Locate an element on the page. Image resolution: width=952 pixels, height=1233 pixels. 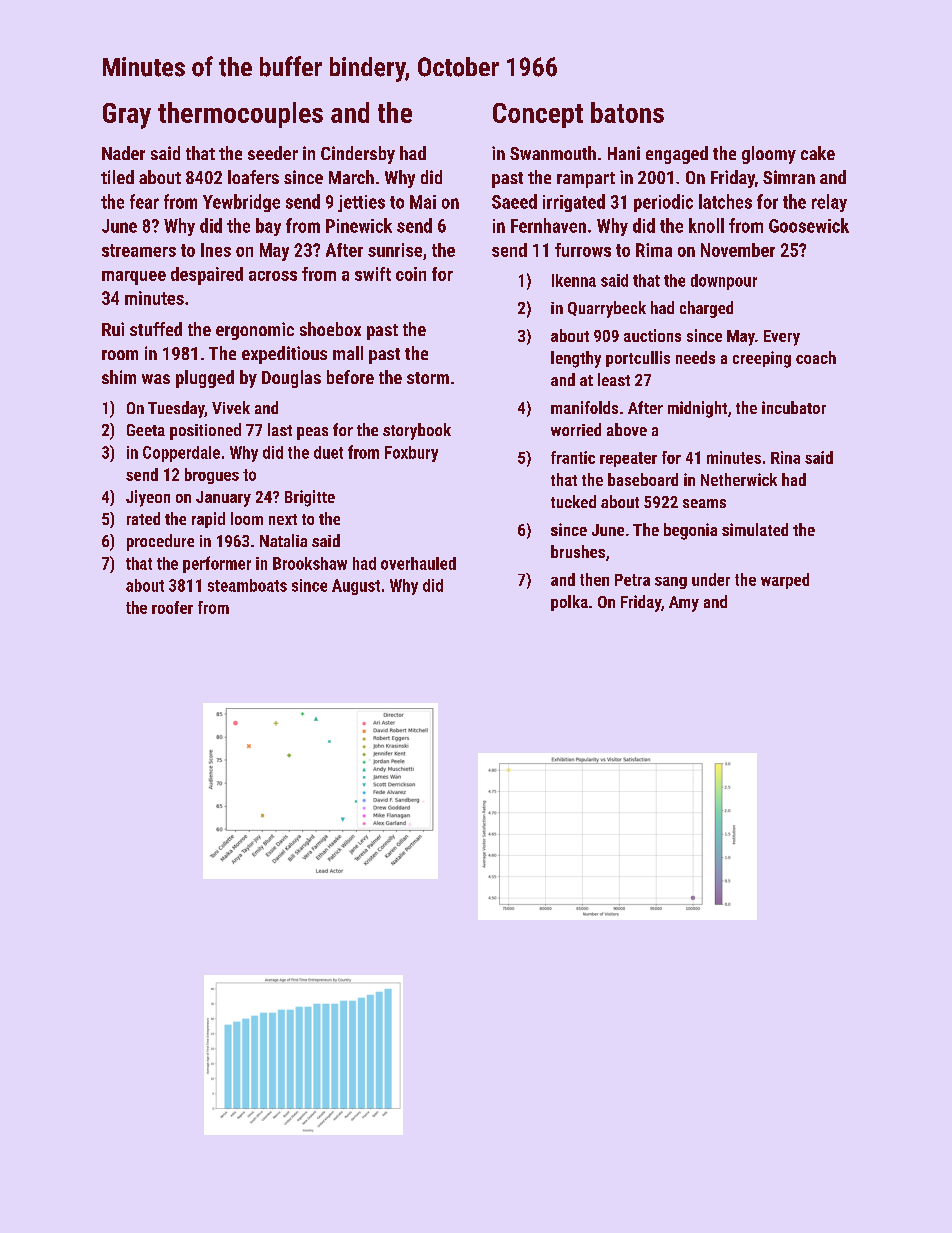
furrows is located at coordinates (583, 250).
